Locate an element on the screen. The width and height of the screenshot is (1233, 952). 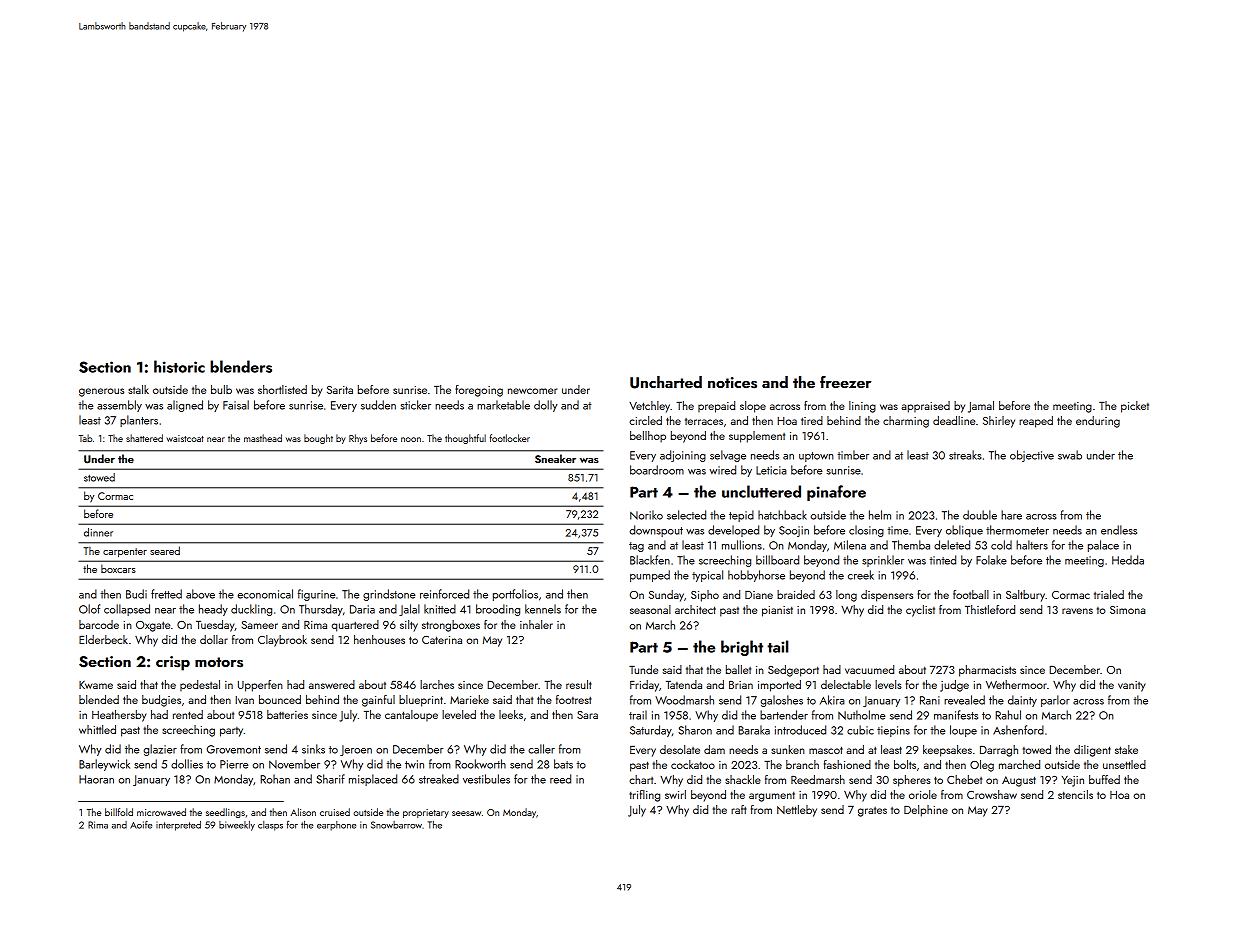
Faisal is located at coordinates (236, 405).
